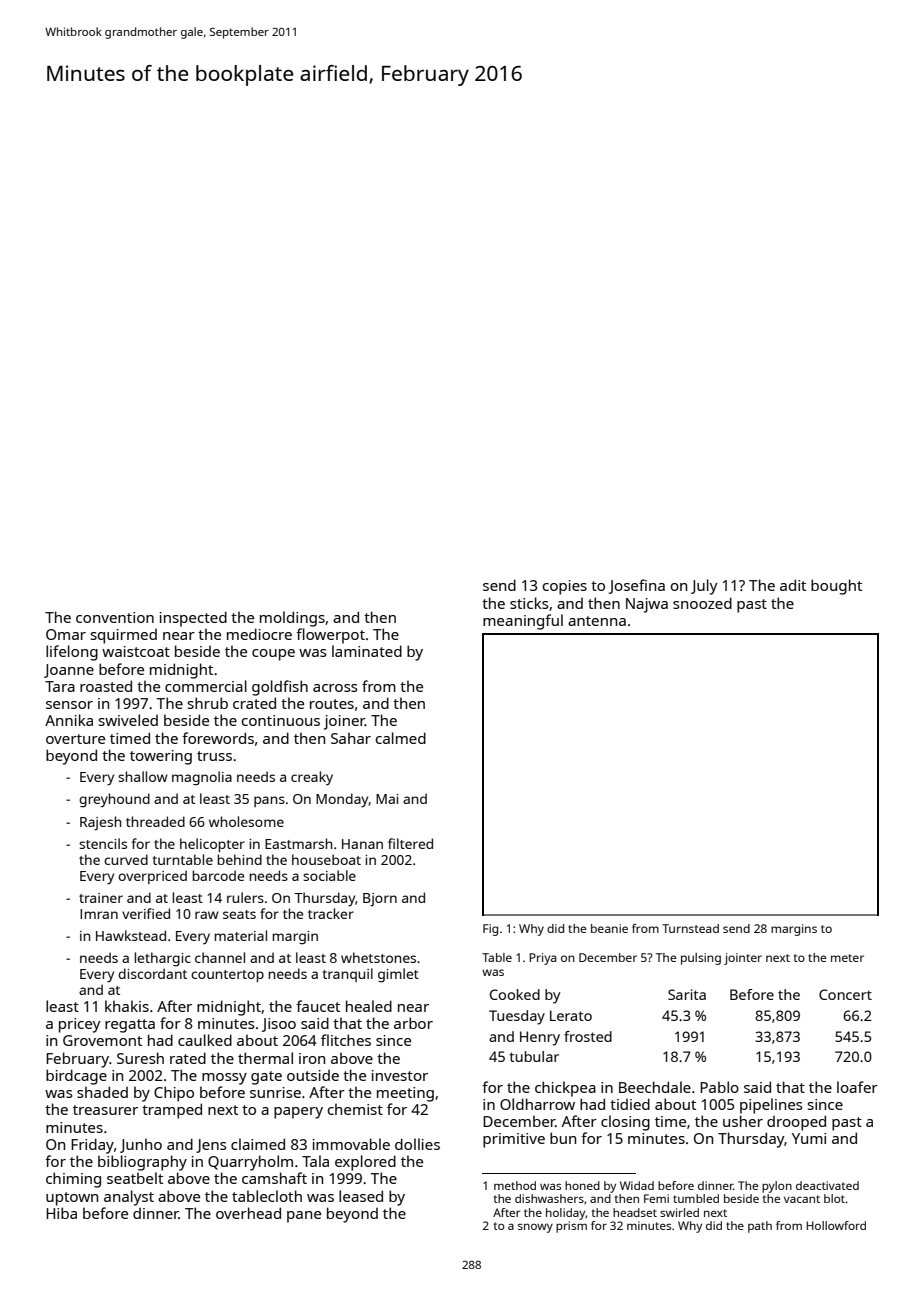 The image size is (924, 1308). What do you see at coordinates (690, 928) in the image?
I see `Turnstead` at bounding box center [690, 928].
